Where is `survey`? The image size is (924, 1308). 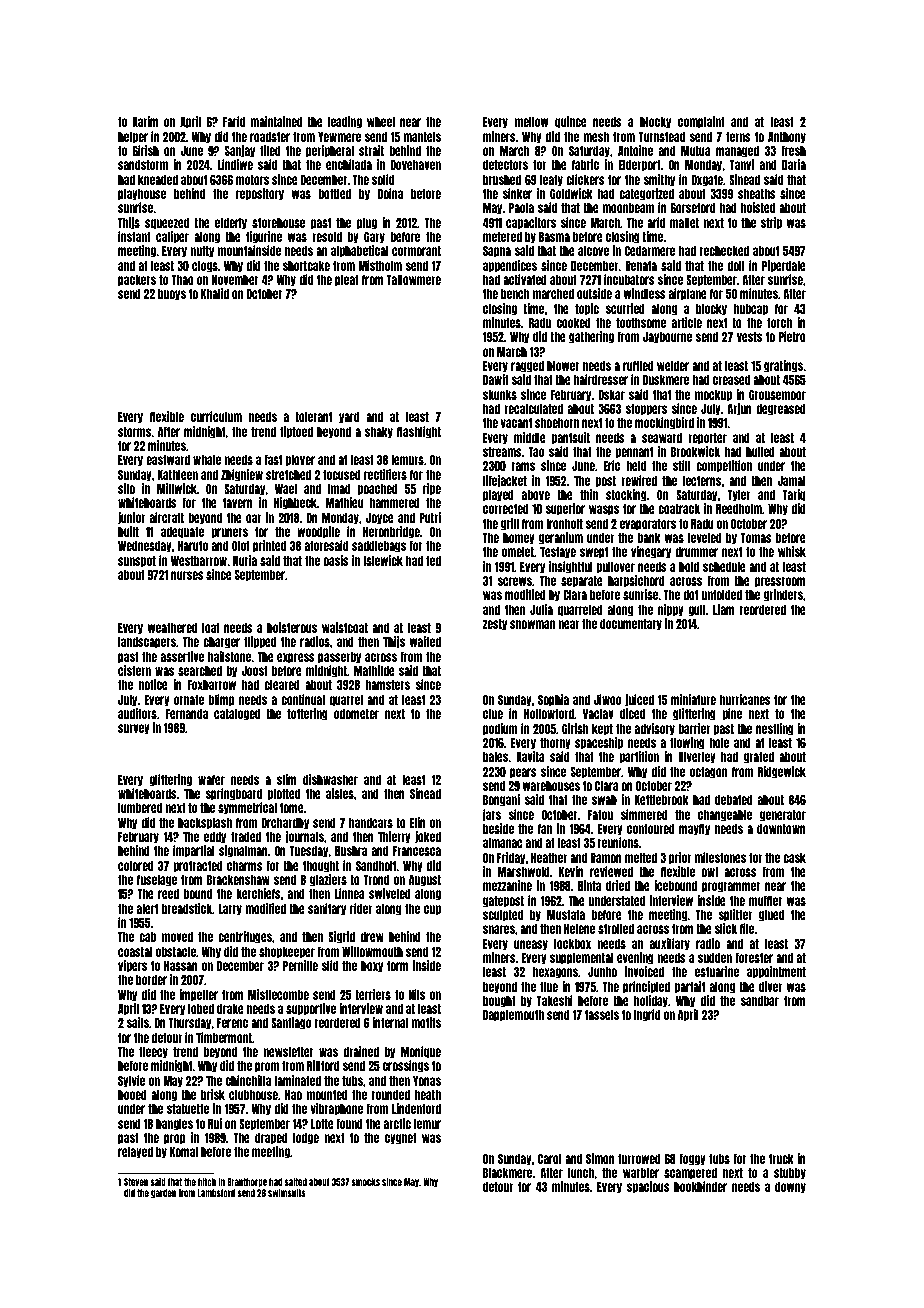 survey is located at coordinates (134, 729).
